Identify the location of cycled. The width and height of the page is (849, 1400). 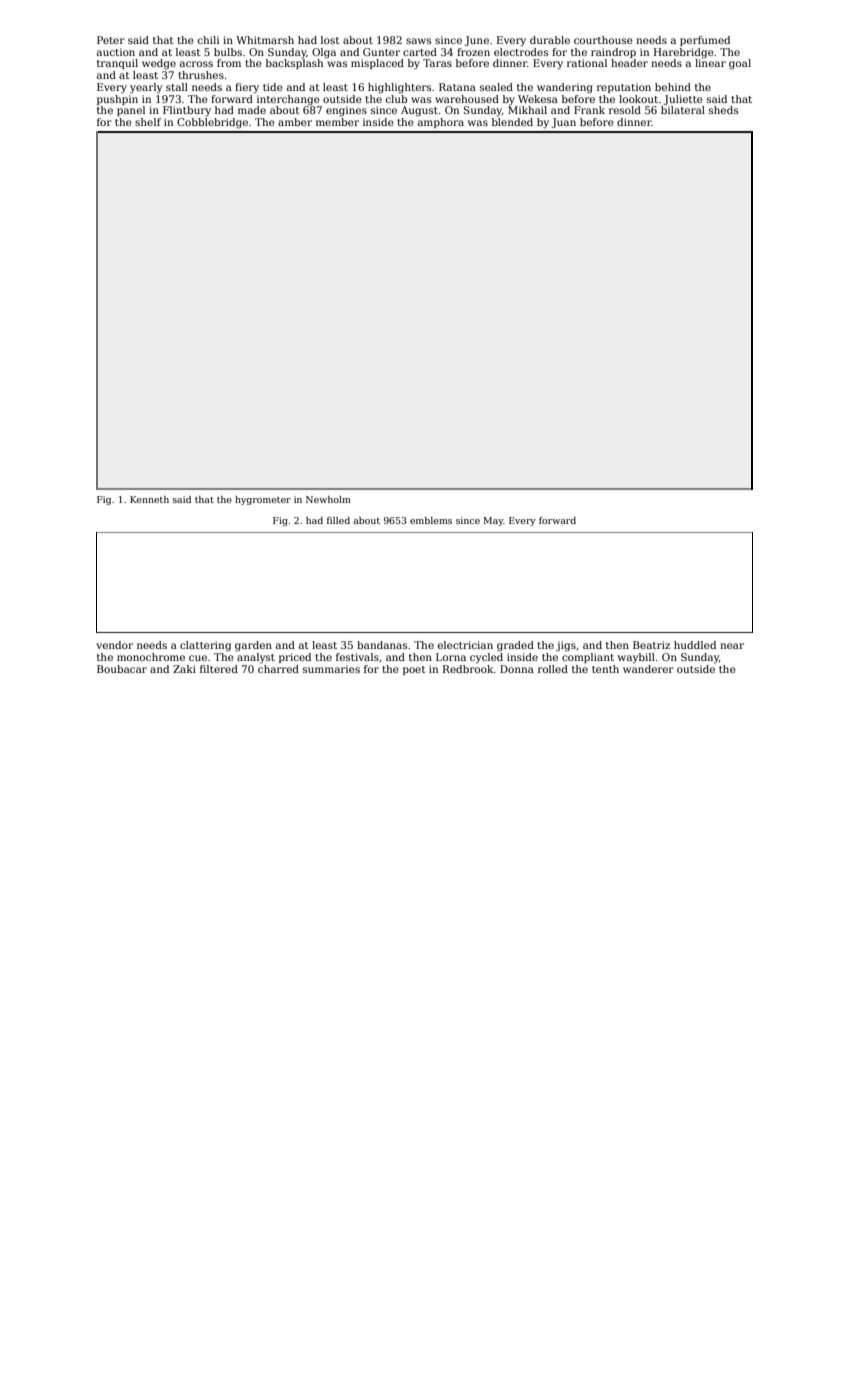
(486, 658).
